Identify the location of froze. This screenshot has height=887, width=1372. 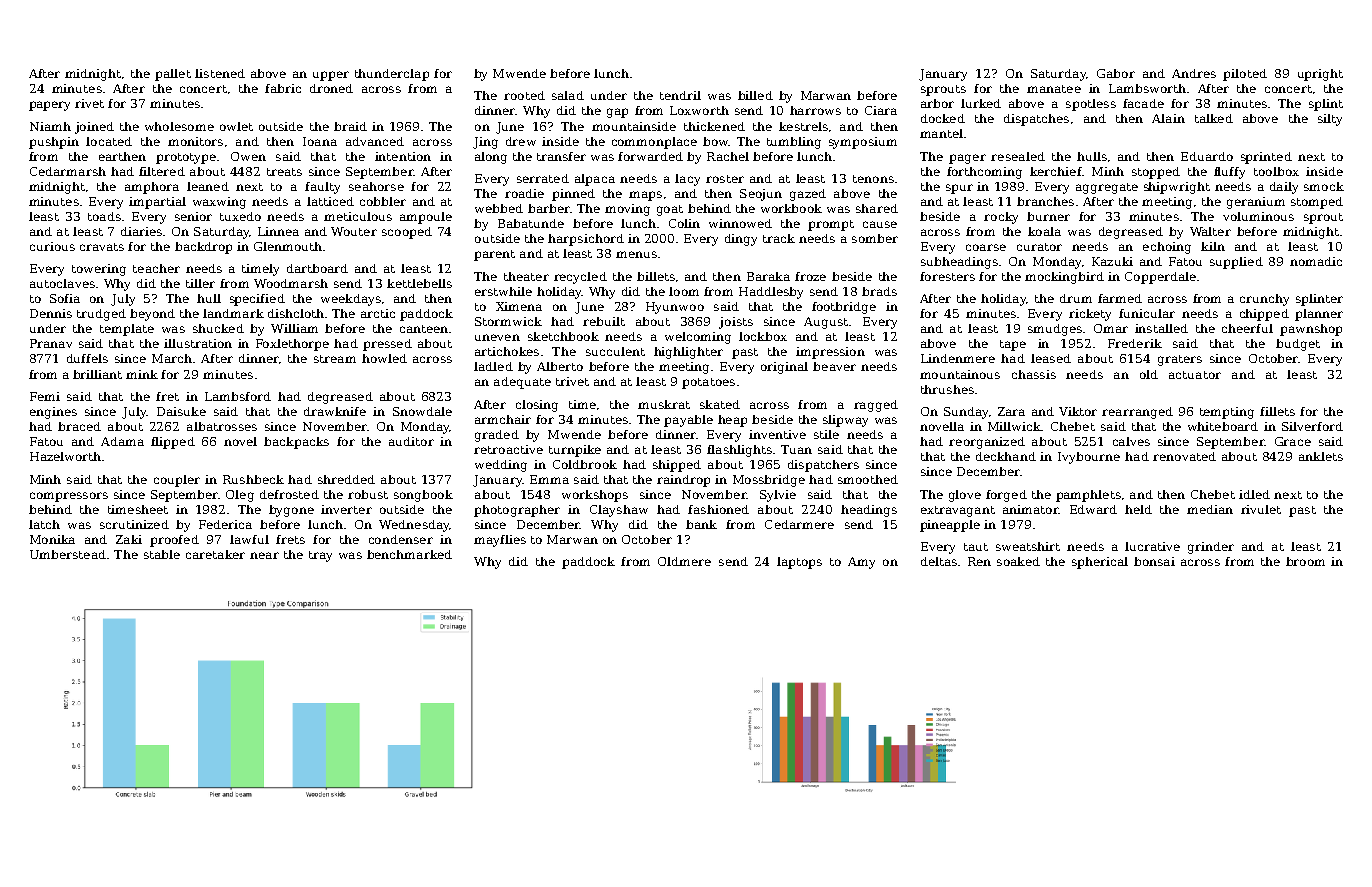
(810, 276).
